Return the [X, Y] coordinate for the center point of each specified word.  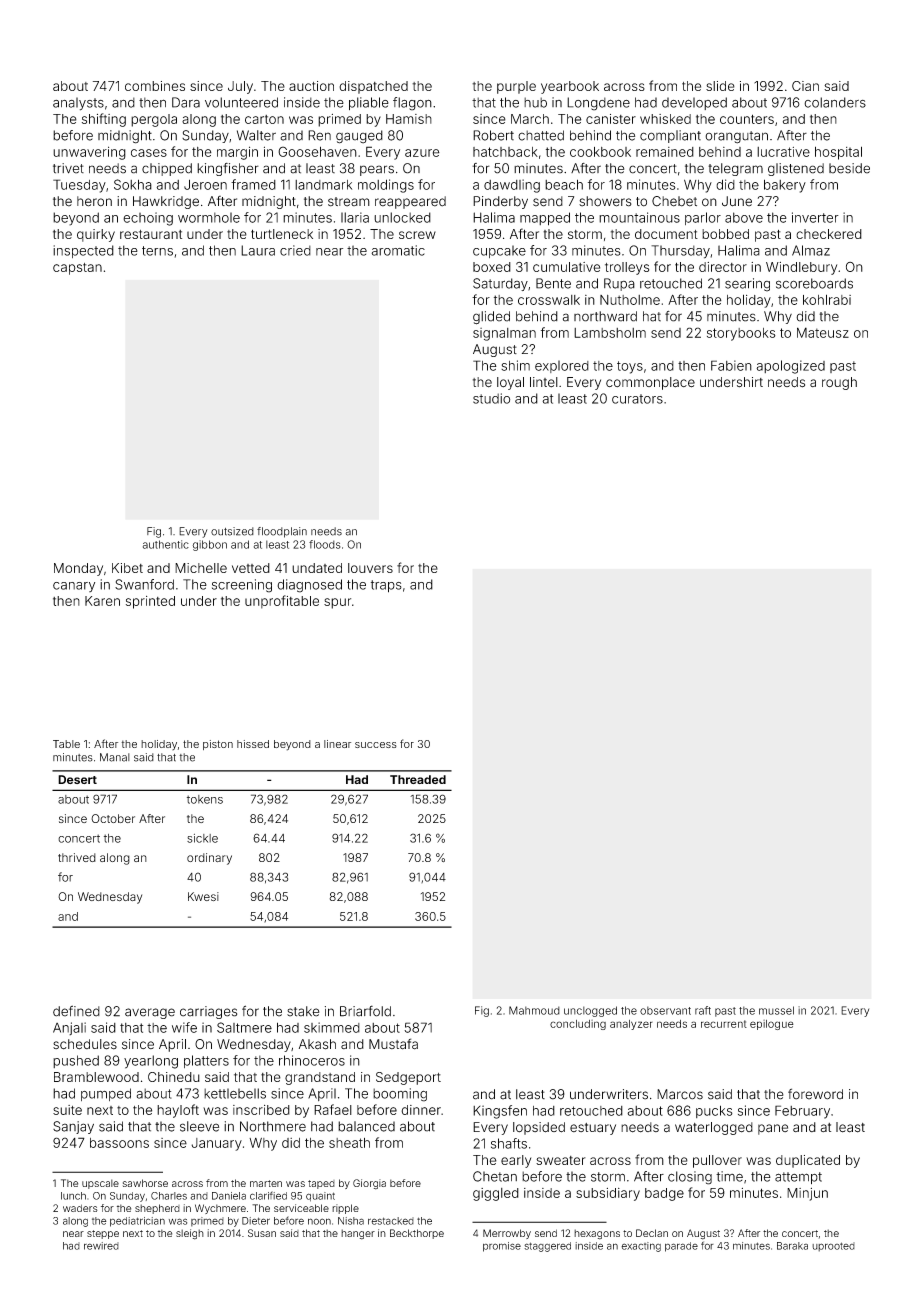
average [150, 1013]
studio [491, 398]
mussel [776, 1010]
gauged [359, 137]
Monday [78, 569]
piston [218, 745]
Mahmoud [534, 1010]
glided [491, 318]
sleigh [190, 1234]
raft [703, 1010]
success [376, 745]
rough [839, 383]
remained [665, 152]
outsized [232, 531]
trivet [68, 168]
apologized [790, 367]
